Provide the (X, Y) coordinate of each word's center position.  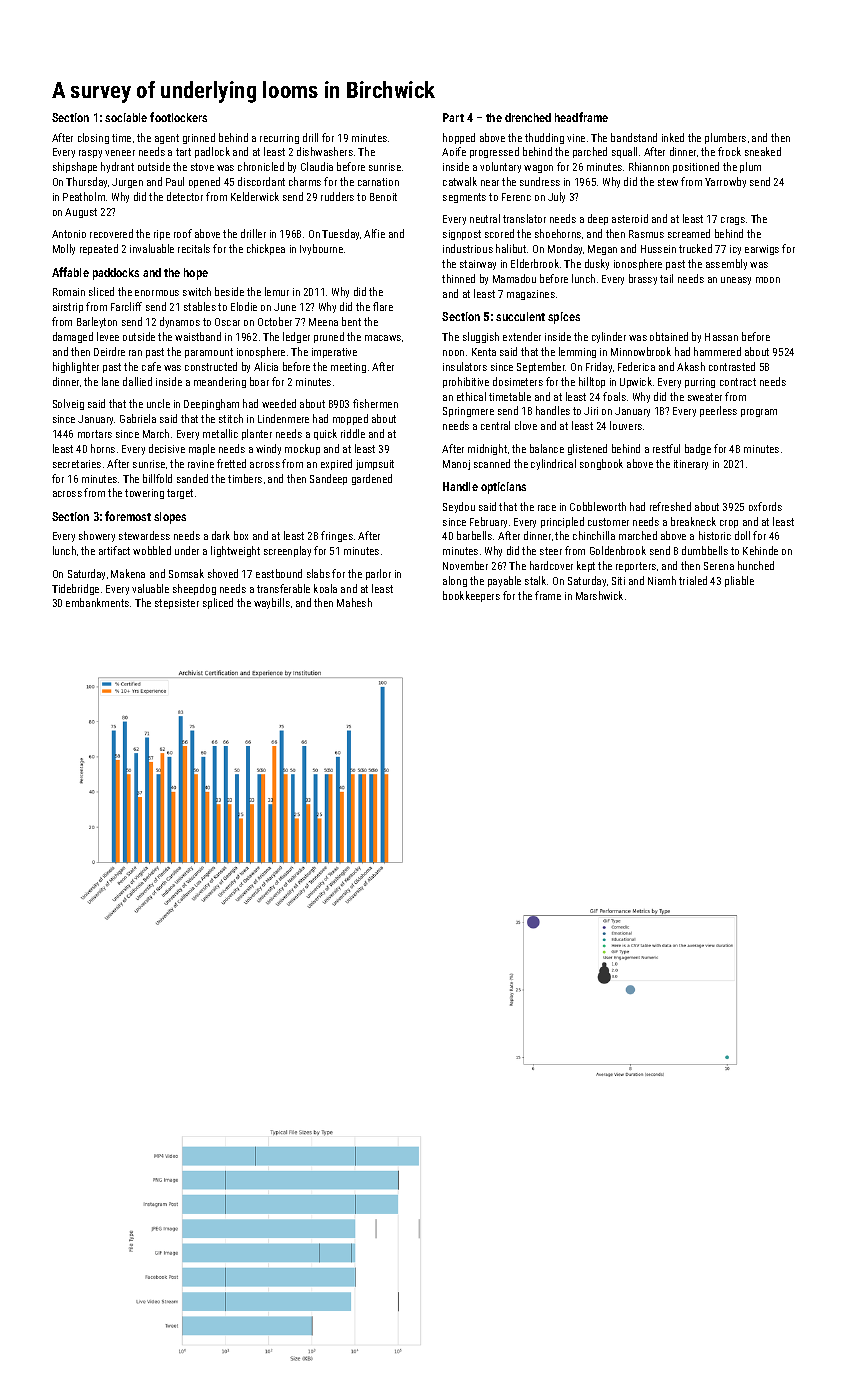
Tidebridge (75, 589)
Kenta (484, 352)
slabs (318, 573)
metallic (220, 433)
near (490, 183)
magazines (531, 295)
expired (336, 464)
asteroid (630, 218)
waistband (198, 336)
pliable (739, 581)
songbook (601, 464)
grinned (199, 138)
